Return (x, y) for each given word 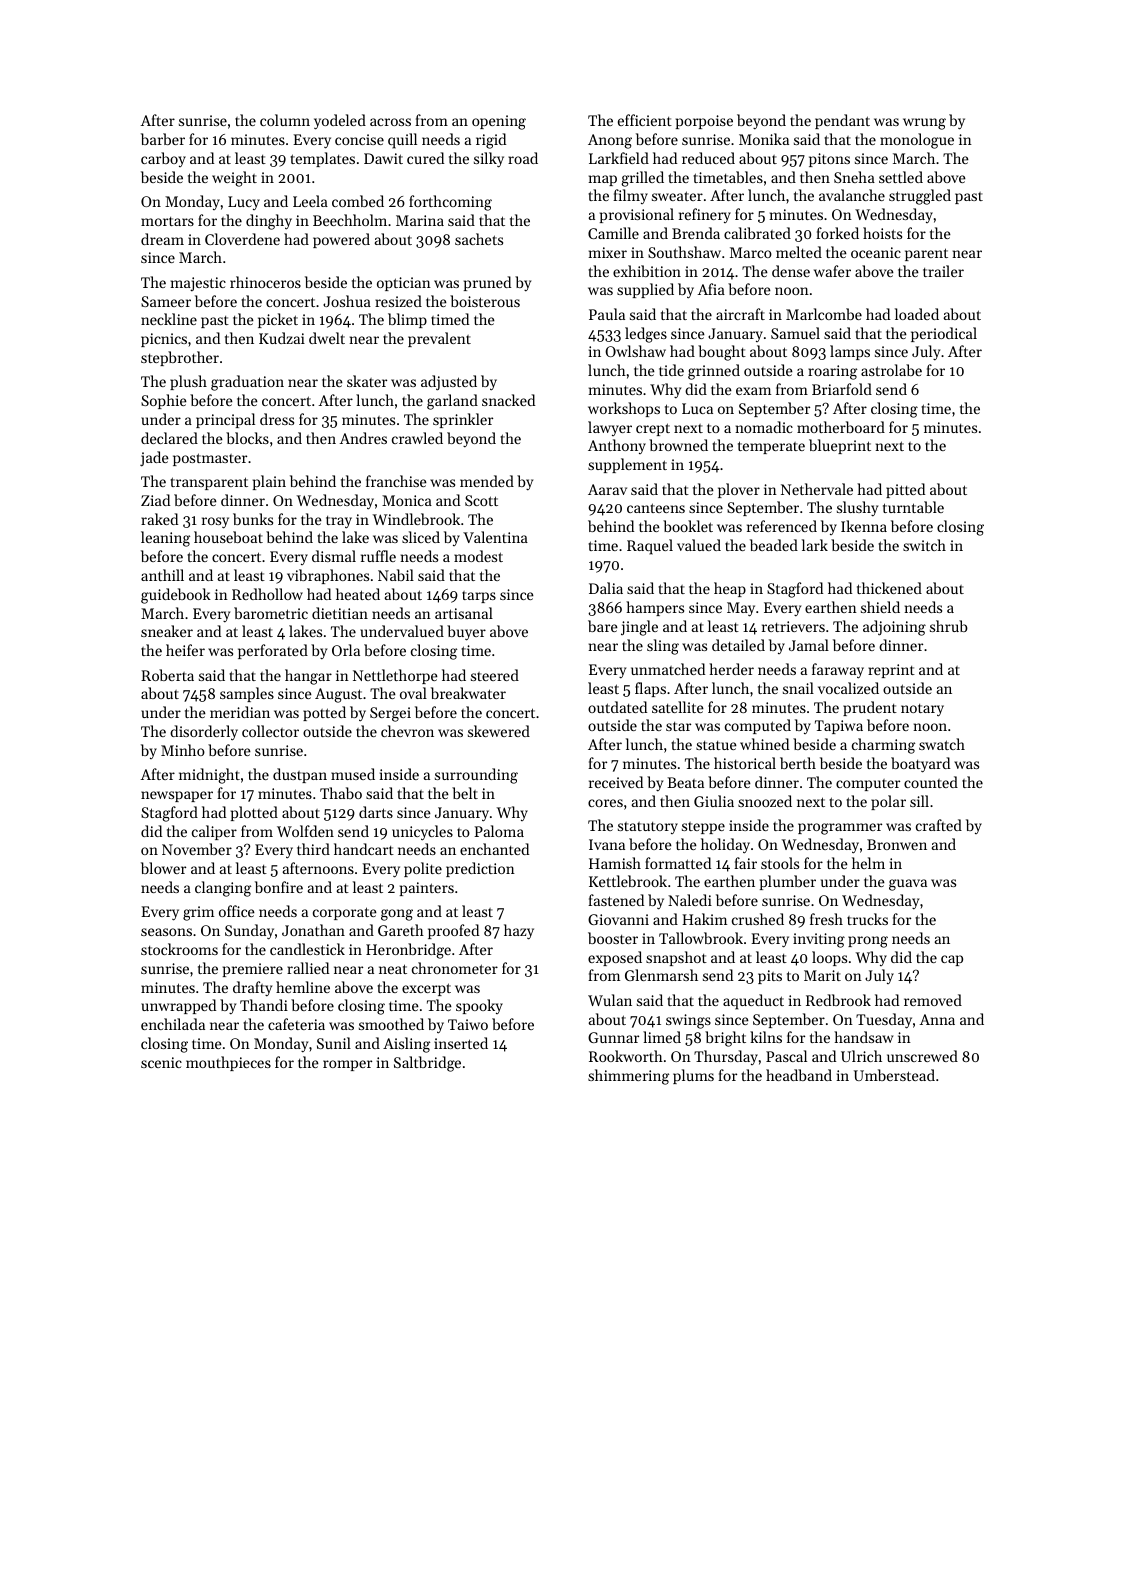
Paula (607, 314)
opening (499, 122)
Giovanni (618, 919)
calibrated (757, 233)
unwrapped (178, 1006)
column (285, 120)
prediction (480, 869)
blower (163, 868)
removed (933, 1000)
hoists (882, 233)
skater (367, 381)
